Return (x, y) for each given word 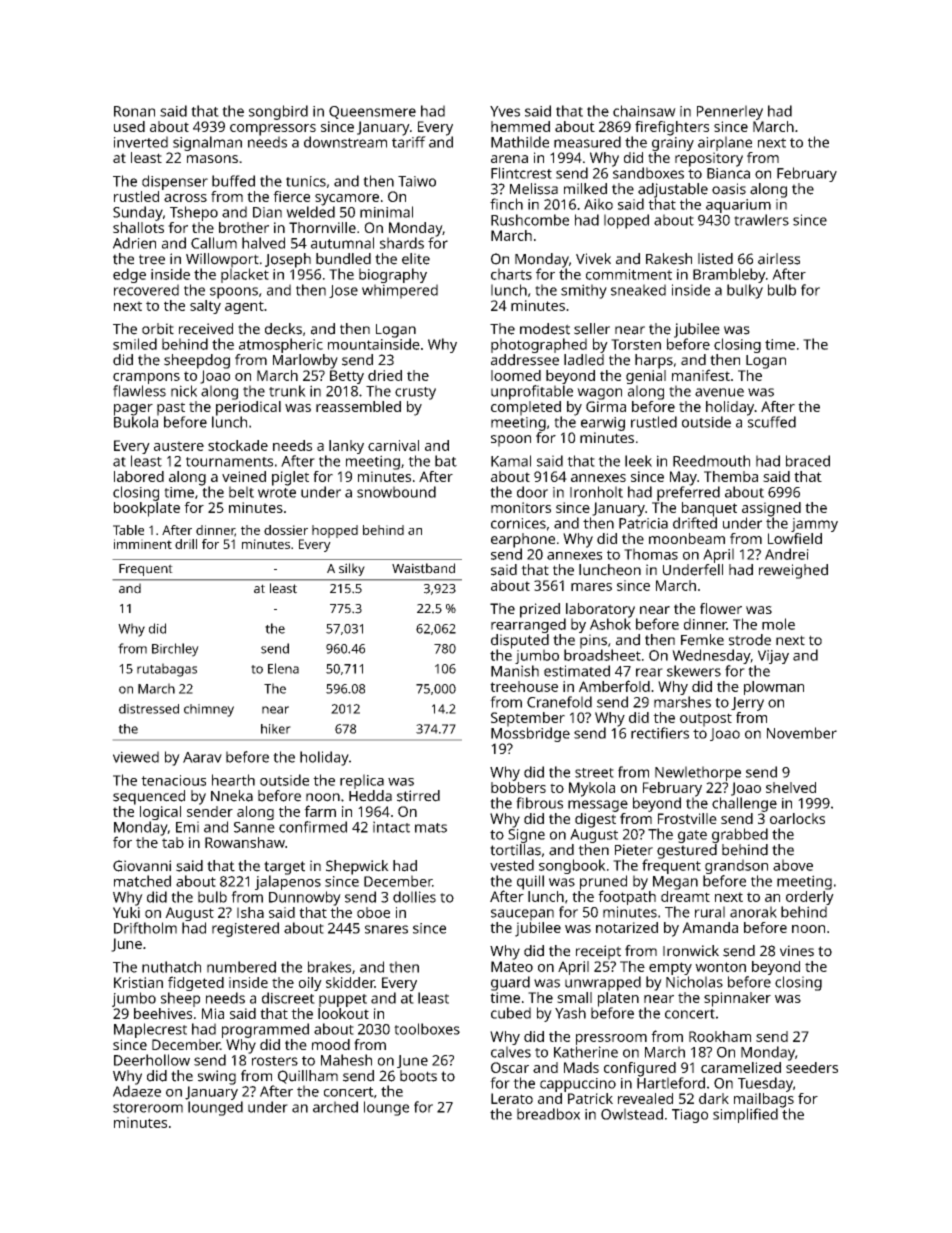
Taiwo (417, 181)
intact (391, 827)
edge (129, 275)
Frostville (687, 818)
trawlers (761, 220)
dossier (286, 530)
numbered (241, 967)
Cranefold (559, 702)
